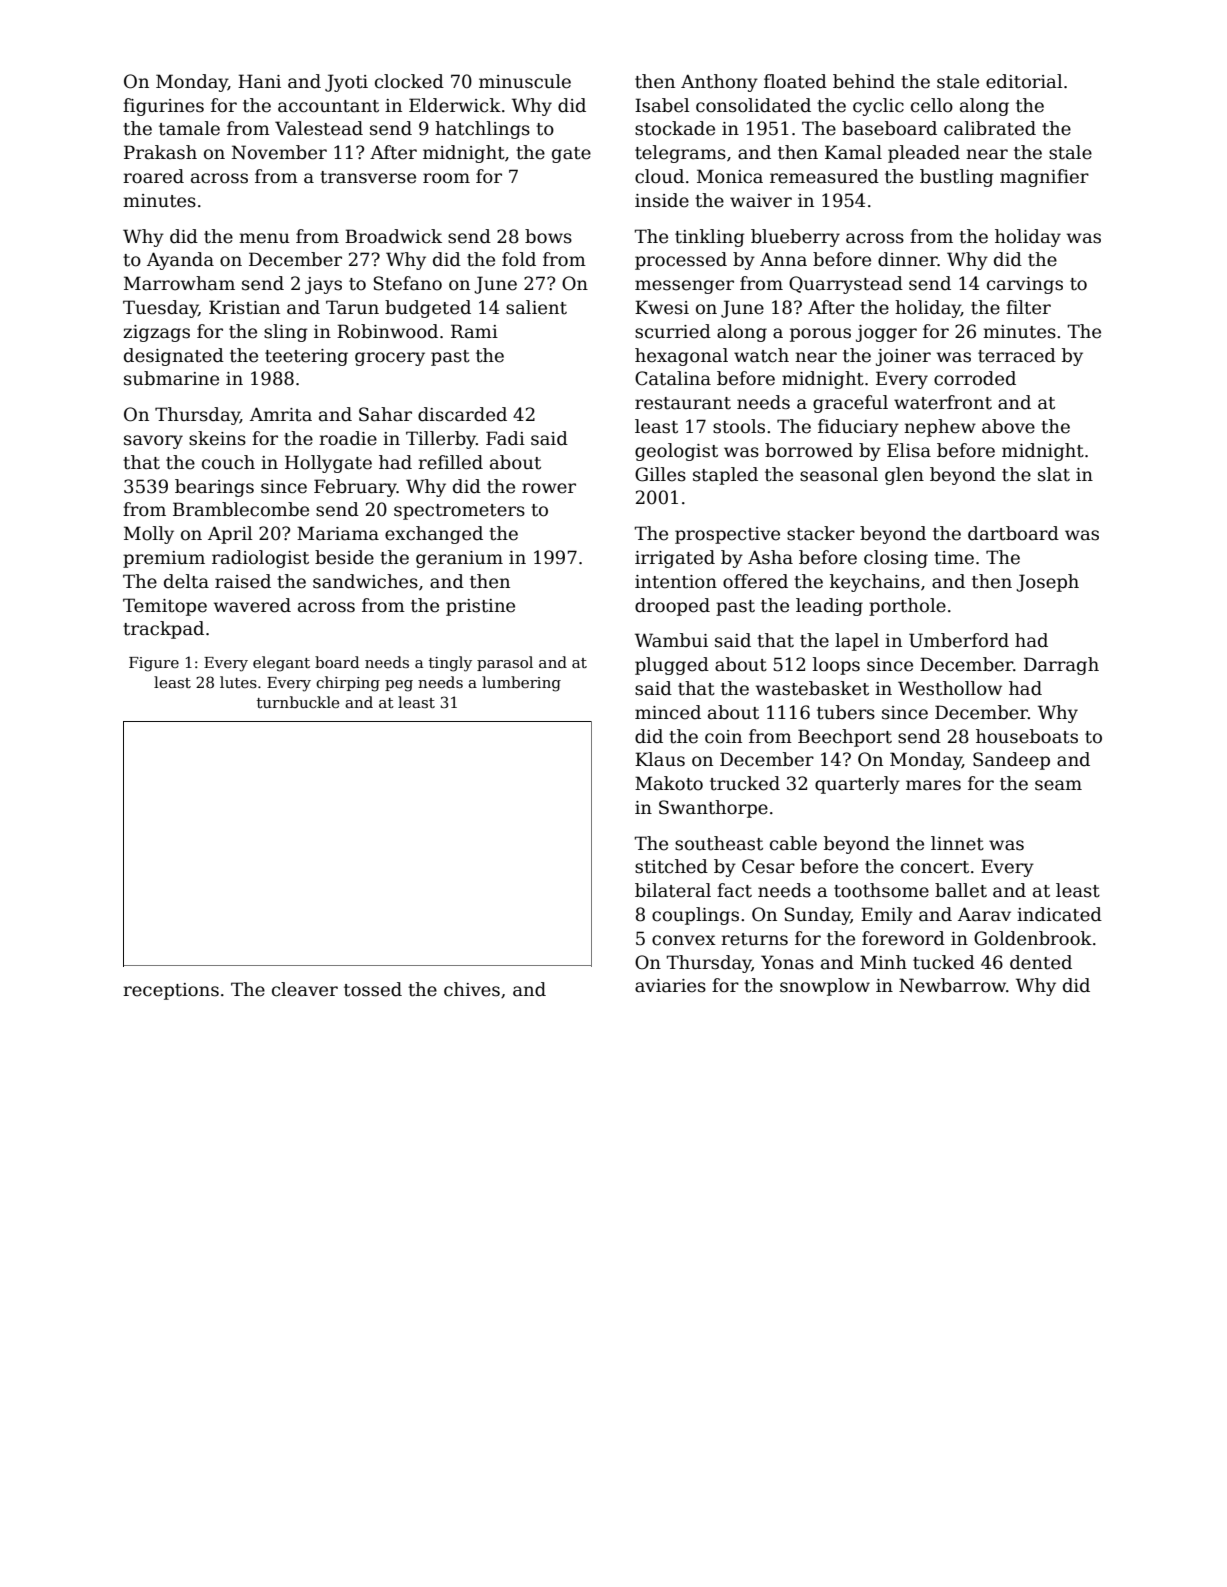 The image size is (1227, 1587). Describe the element at coordinates (723, 737) in the page. I see `coin` at that location.
